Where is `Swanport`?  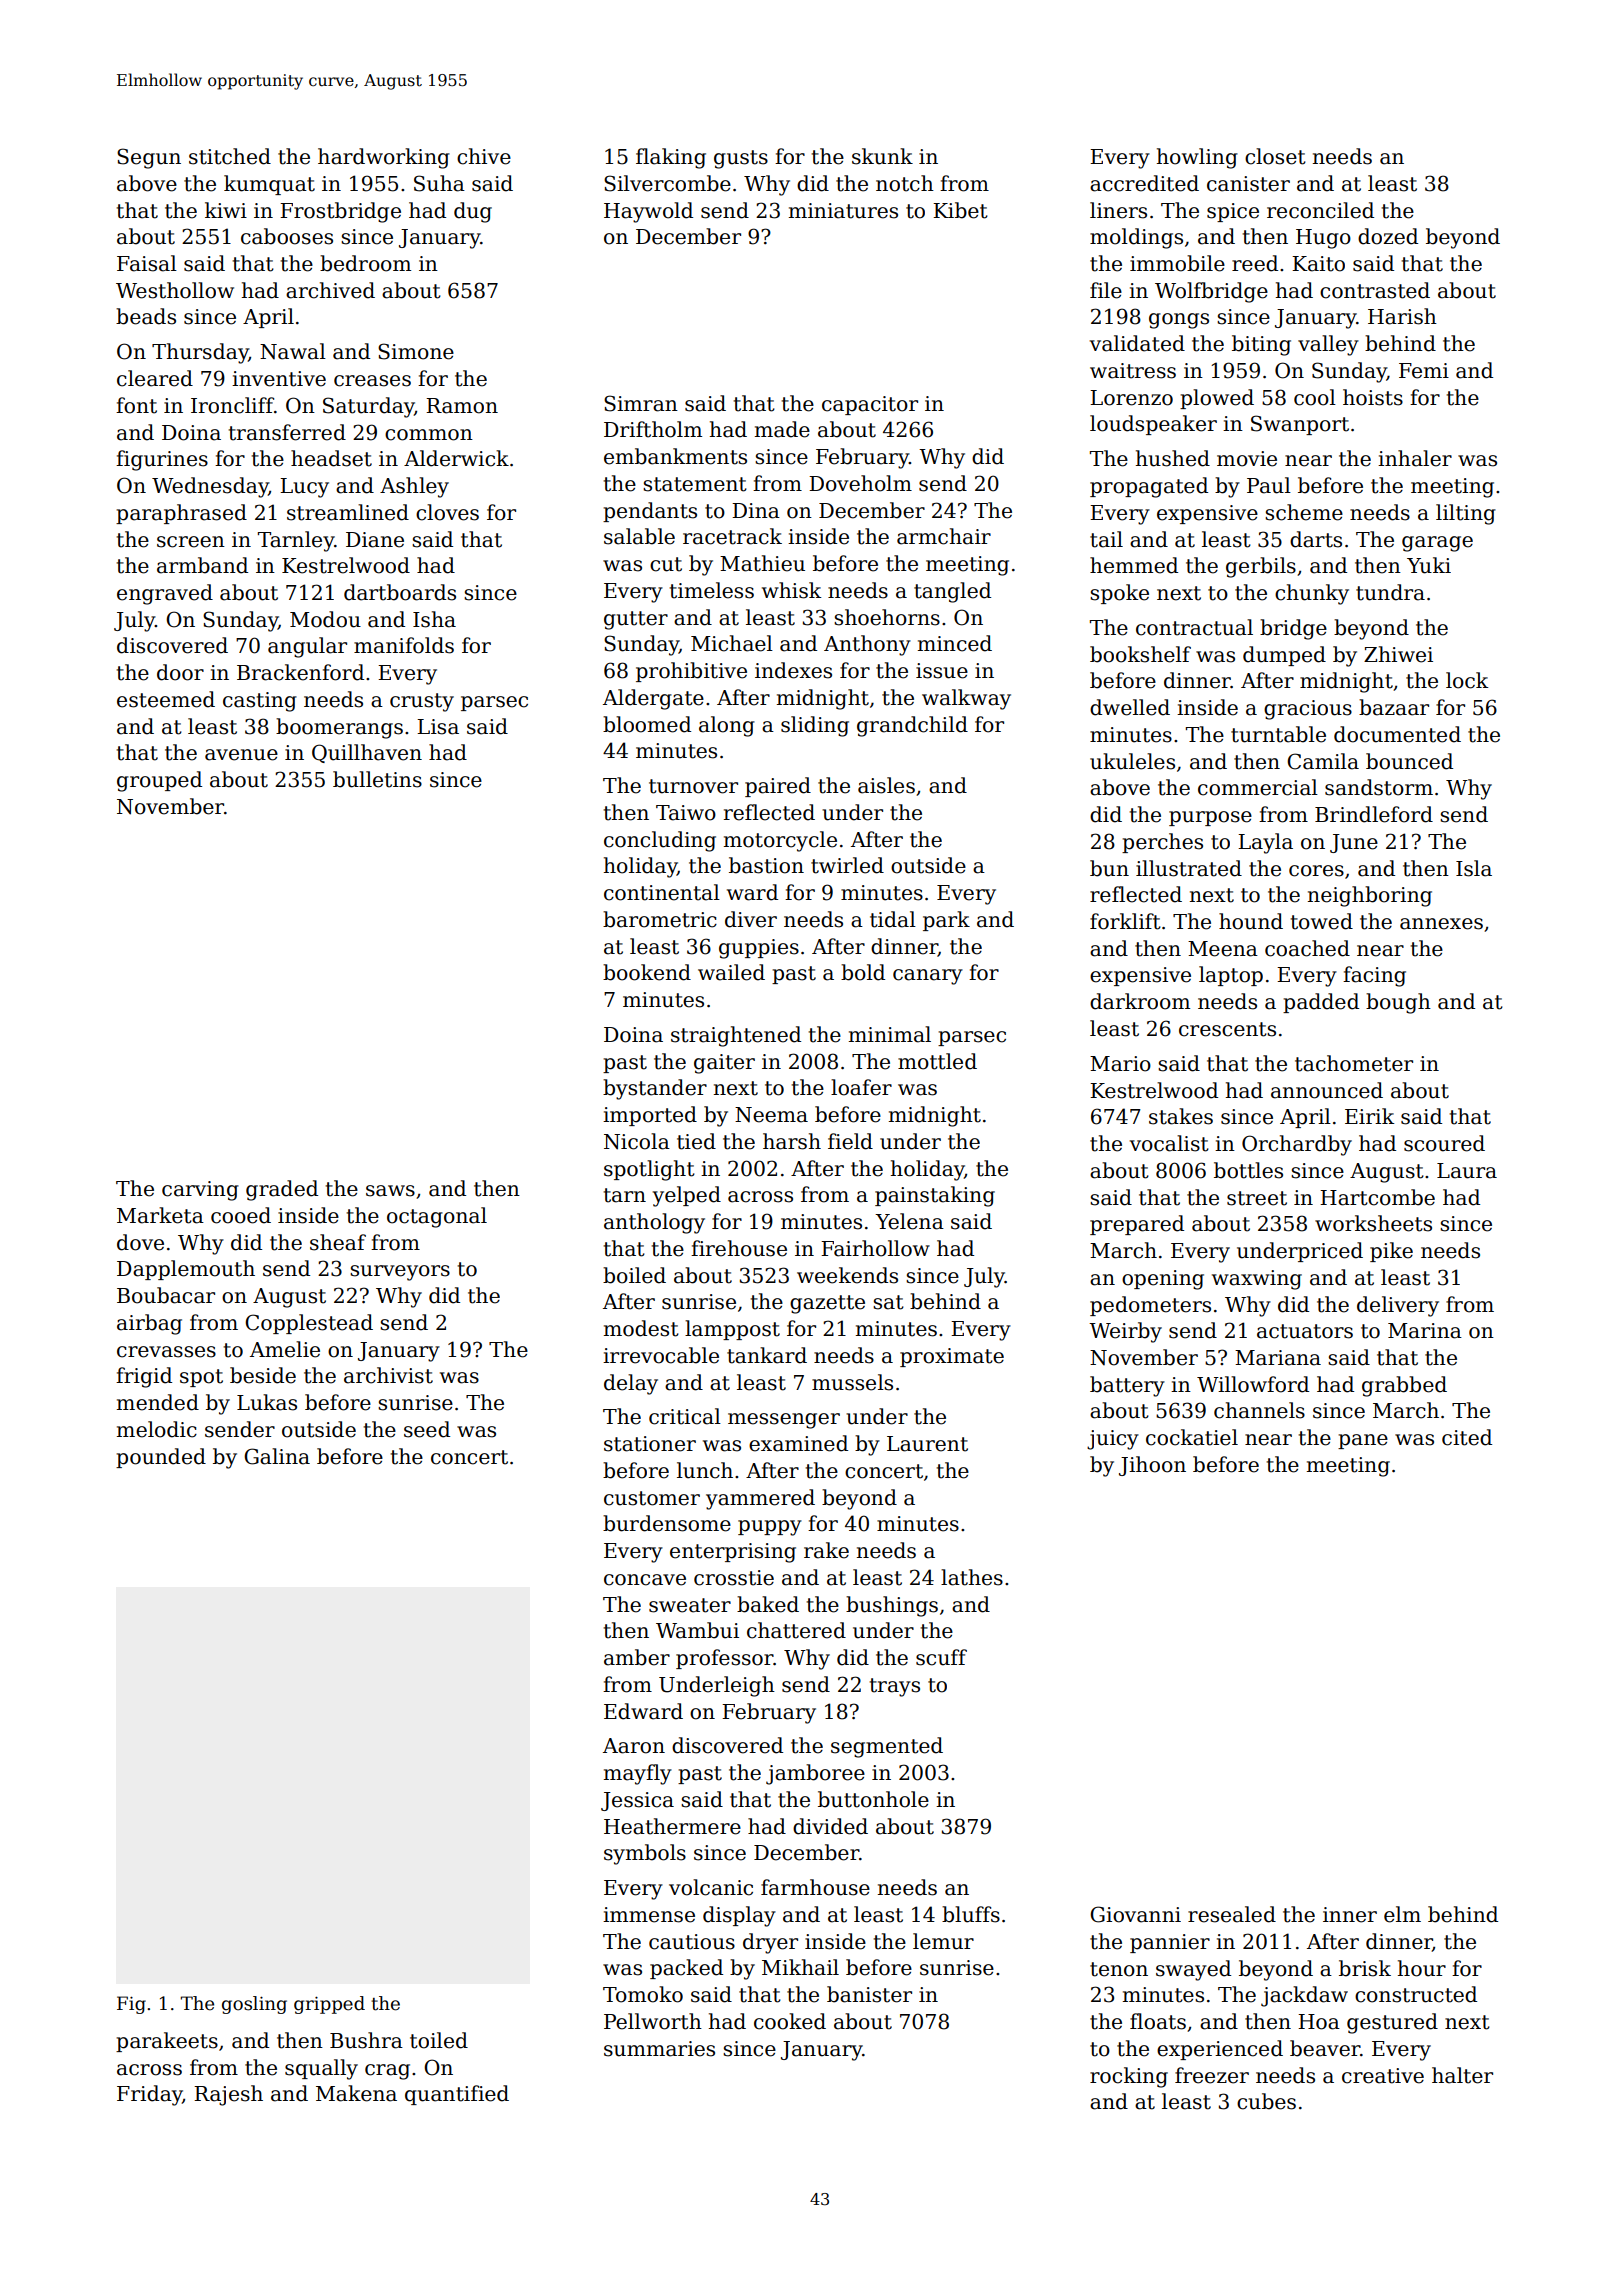
Swanport is located at coordinates (1300, 425).
